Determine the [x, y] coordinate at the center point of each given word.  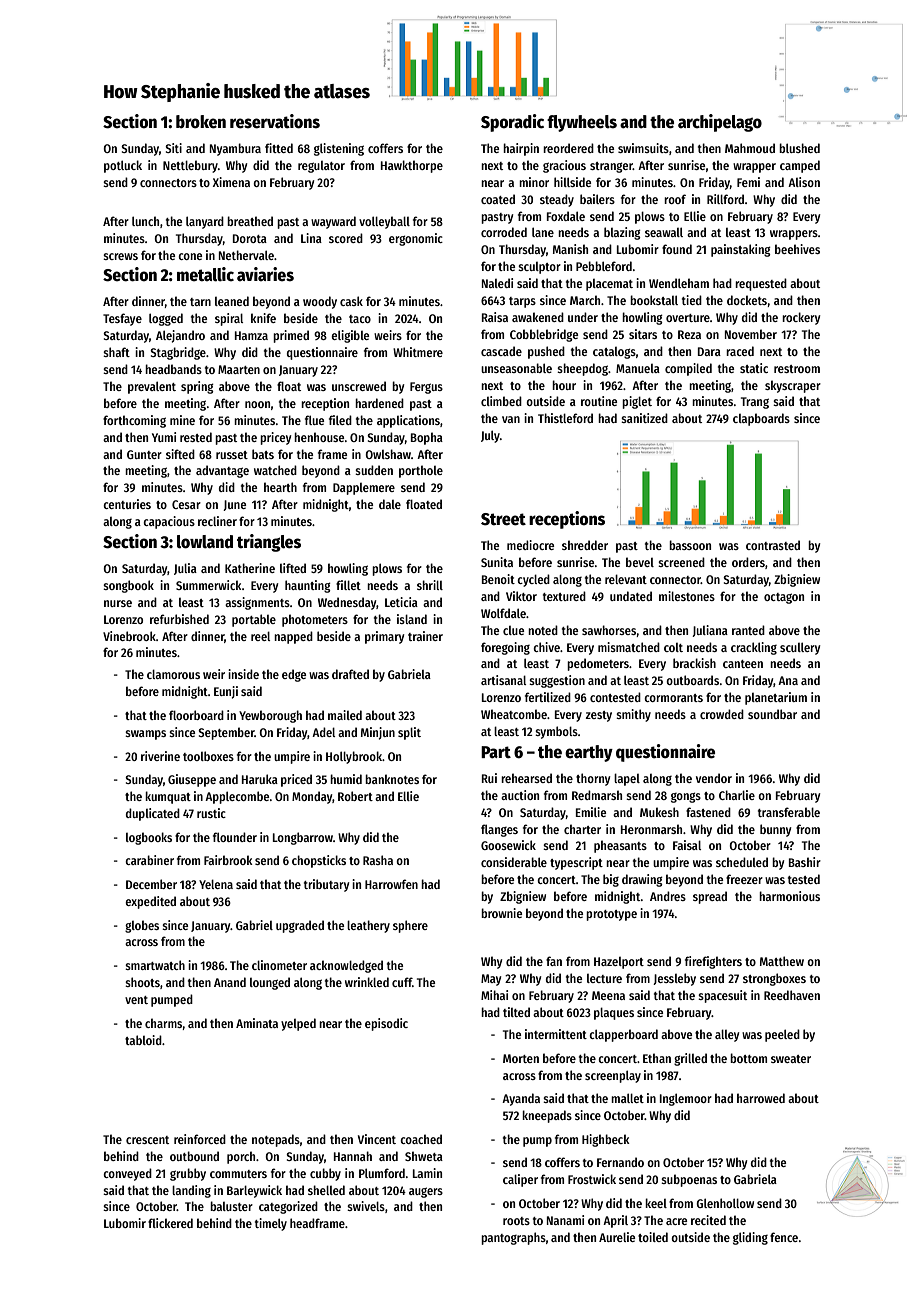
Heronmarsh [651, 829]
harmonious [789, 896]
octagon [784, 598]
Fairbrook [228, 860]
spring [197, 387]
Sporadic [512, 123]
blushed [799, 148]
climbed [501, 401]
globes [142, 926]
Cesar [186, 504]
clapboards [761, 419]
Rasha [378, 860]
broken [201, 122]
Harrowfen [391, 884]
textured [564, 596]
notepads [276, 1140]
